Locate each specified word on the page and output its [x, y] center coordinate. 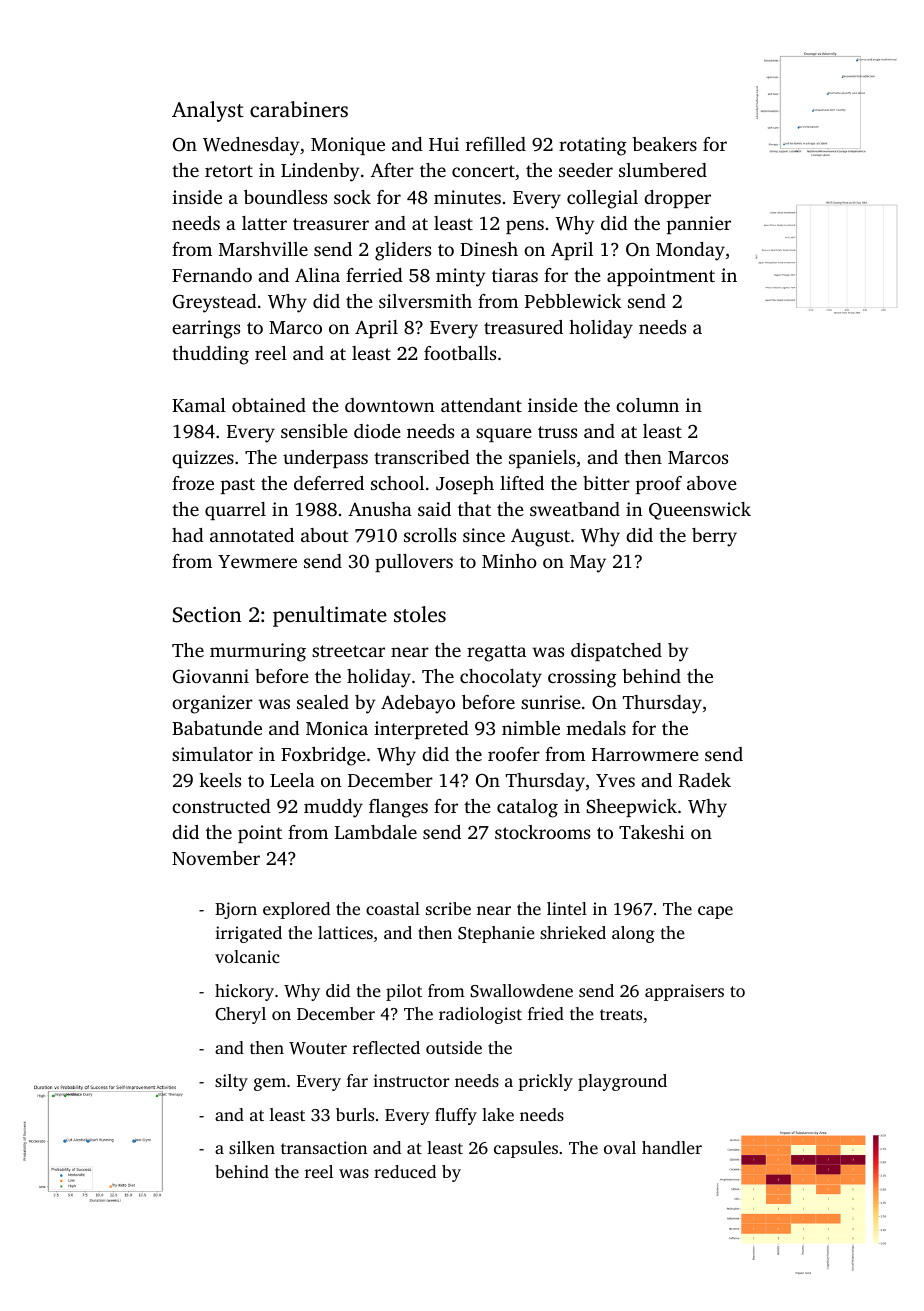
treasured [523, 327]
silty [231, 1082]
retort [229, 171]
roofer [514, 754]
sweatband [575, 509]
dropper [677, 199]
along [633, 934]
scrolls [430, 535]
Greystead [215, 303]
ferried [374, 275]
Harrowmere [645, 754]
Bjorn [236, 910]
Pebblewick [573, 301]
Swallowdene [521, 991]
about [325, 535]
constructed [221, 806]
